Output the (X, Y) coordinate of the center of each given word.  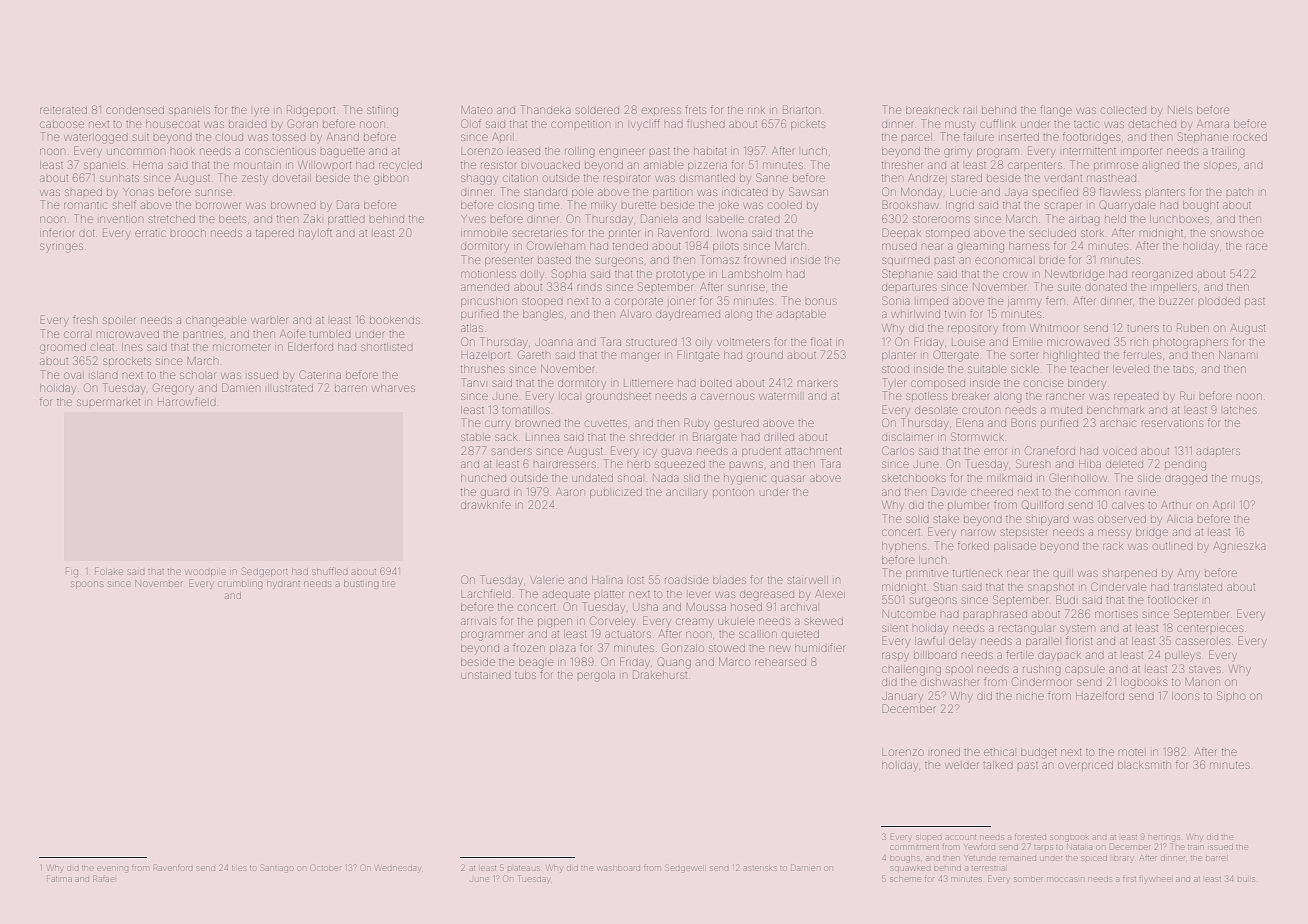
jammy (1024, 303)
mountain (257, 165)
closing (516, 207)
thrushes (483, 369)
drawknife (486, 504)
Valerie (547, 580)
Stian (945, 586)
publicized (616, 493)
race (1256, 246)
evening (113, 869)
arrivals (478, 621)
